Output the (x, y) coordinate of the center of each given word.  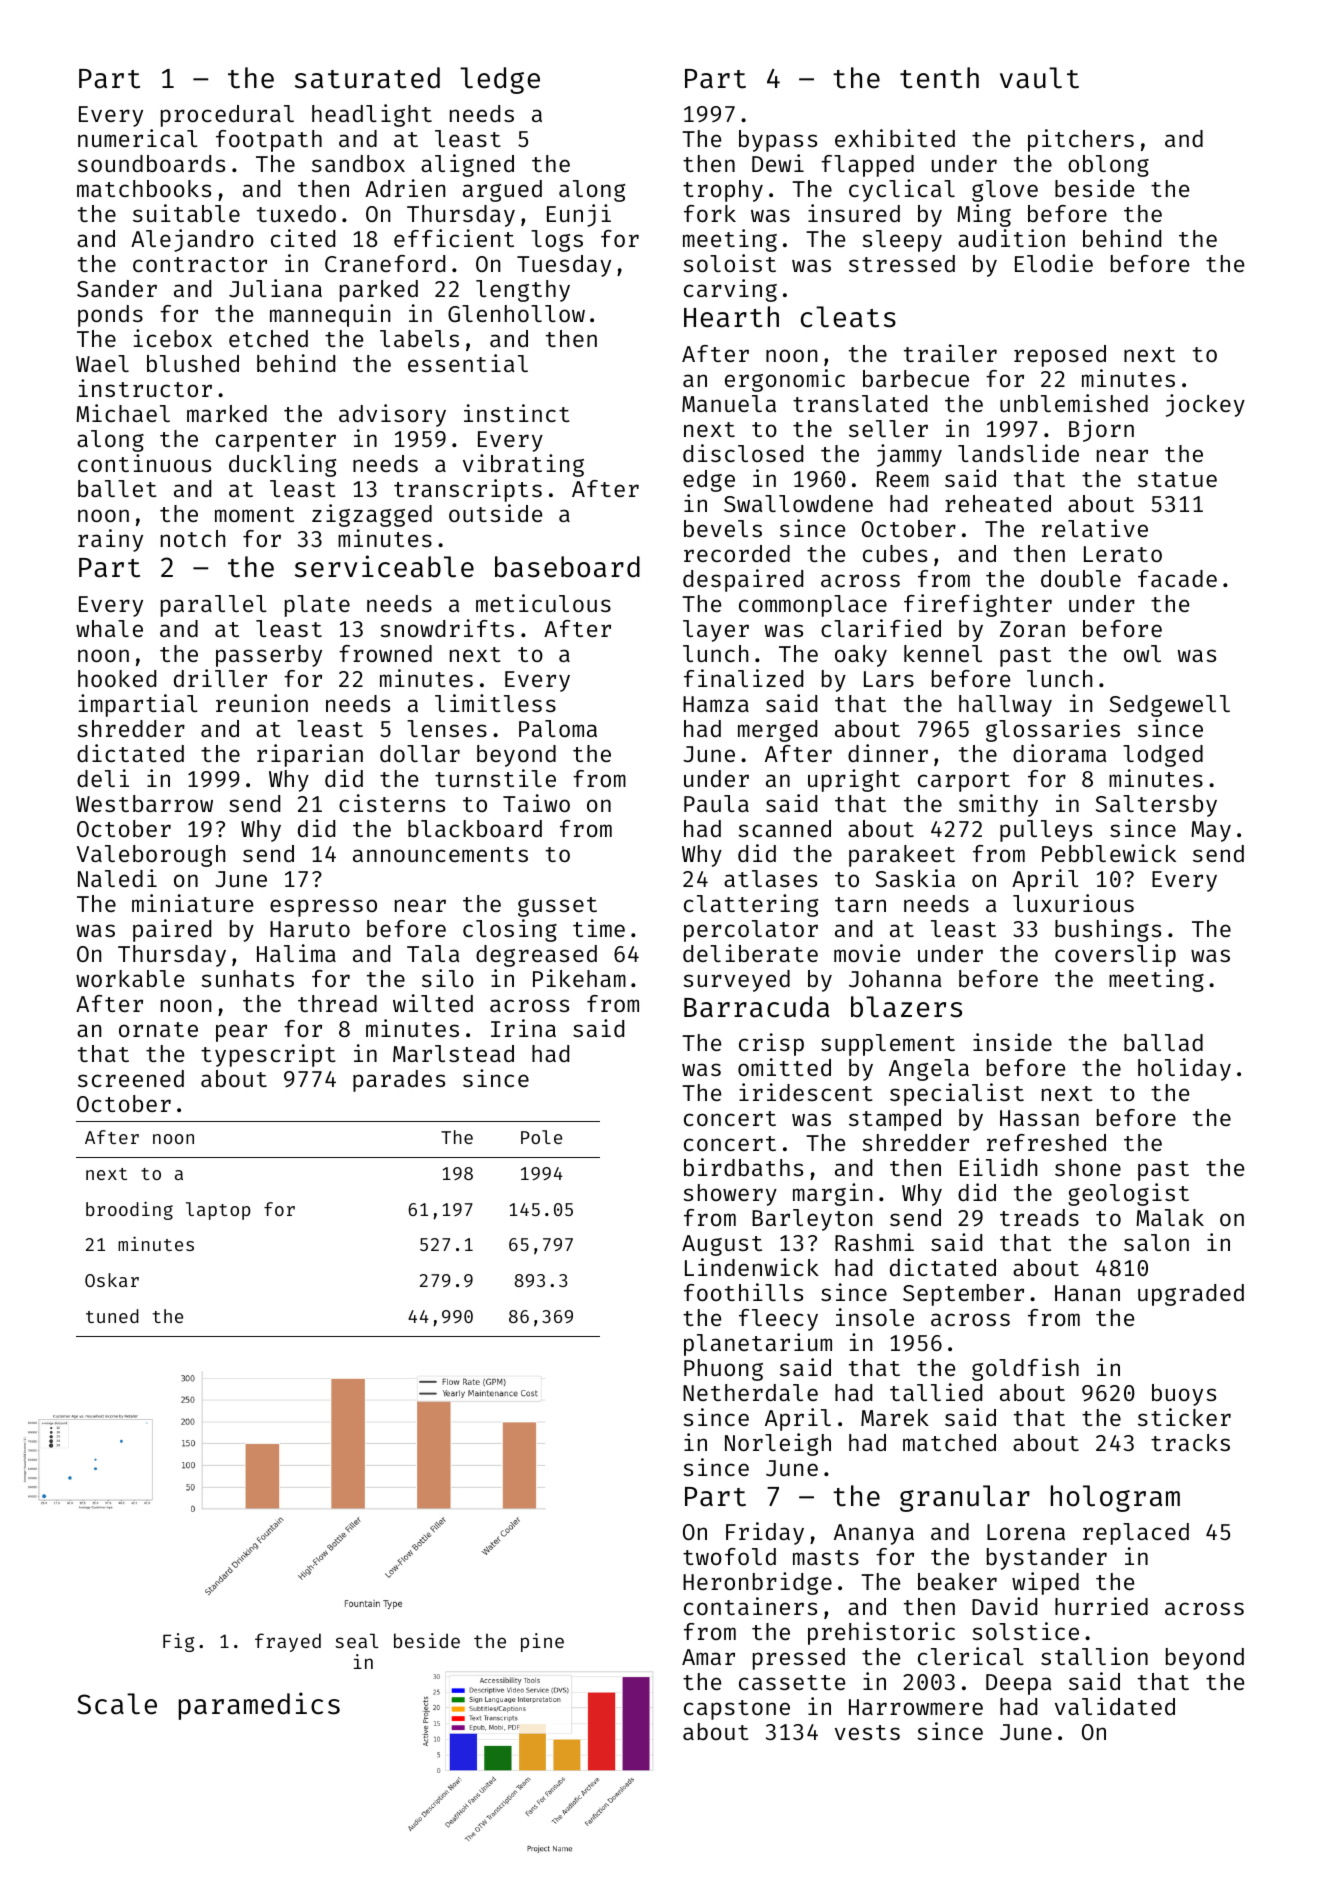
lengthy (523, 291)
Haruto (310, 929)
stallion (1094, 1656)
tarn (860, 904)
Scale (117, 1704)
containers (750, 1606)
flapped (867, 166)
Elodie (1054, 263)
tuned (112, 1316)
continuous (144, 463)
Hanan (1087, 1293)
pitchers (1081, 140)
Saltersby (1156, 806)
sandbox (358, 163)
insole (875, 1317)
